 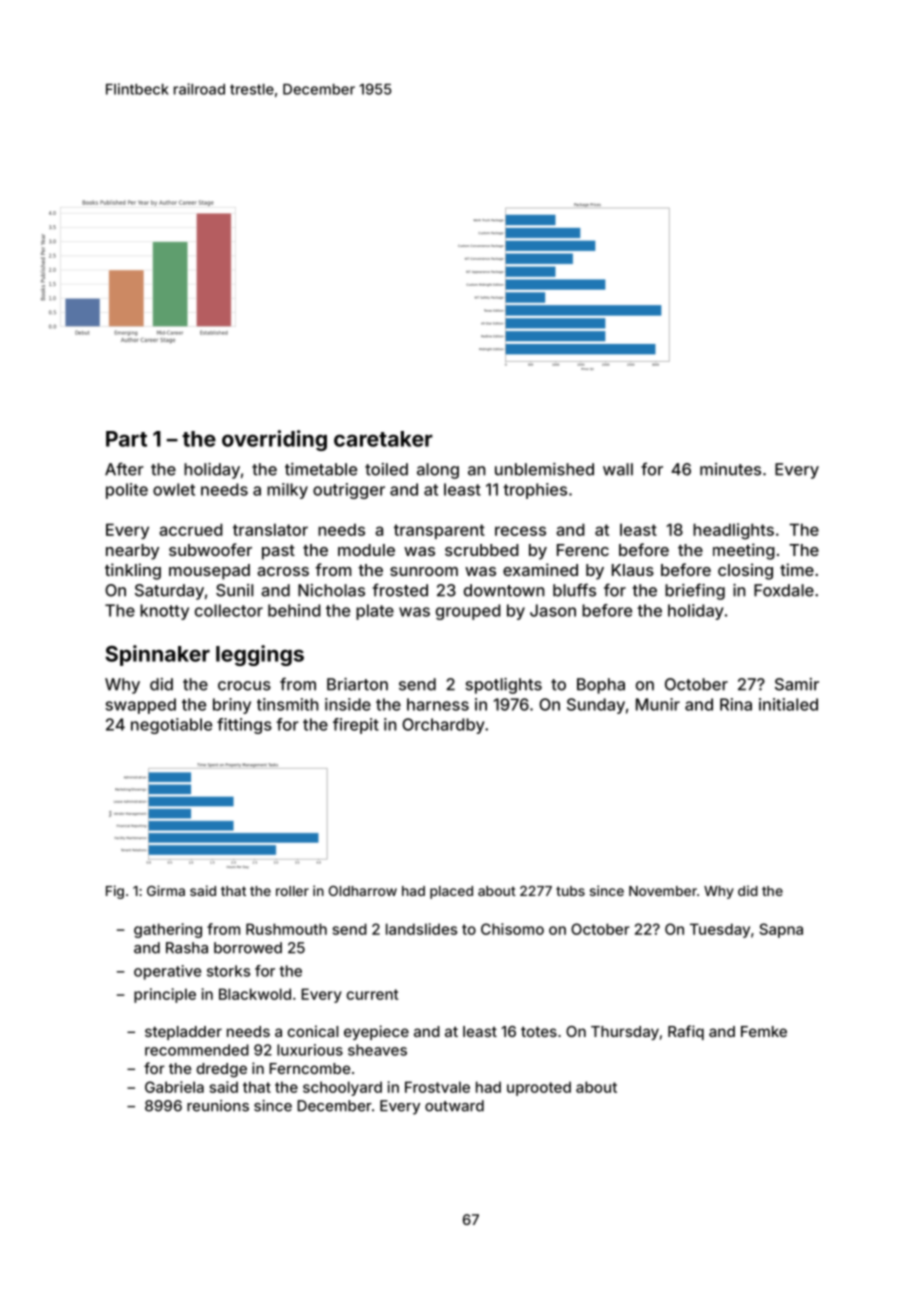 I want to click on overriding, so click(x=274, y=440).
